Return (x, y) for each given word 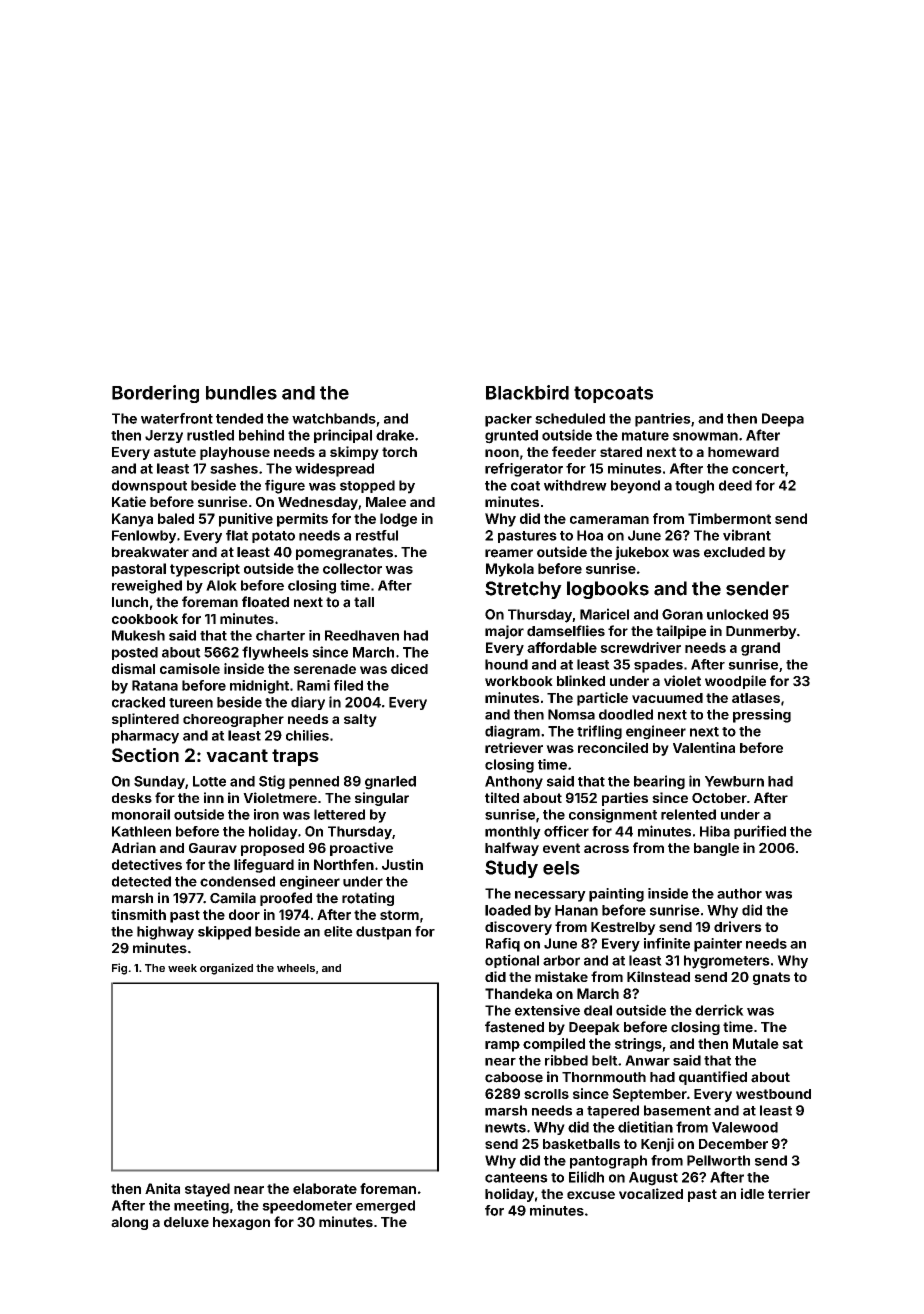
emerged (385, 1207)
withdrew (575, 485)
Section (145, 755)
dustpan (383, 933)
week (182, 968)
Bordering (155, 394)
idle (752, 1193)
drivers (738, 926)
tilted (502, 797)
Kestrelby (623, 928)
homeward (743, 452)
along (129, 1223)
